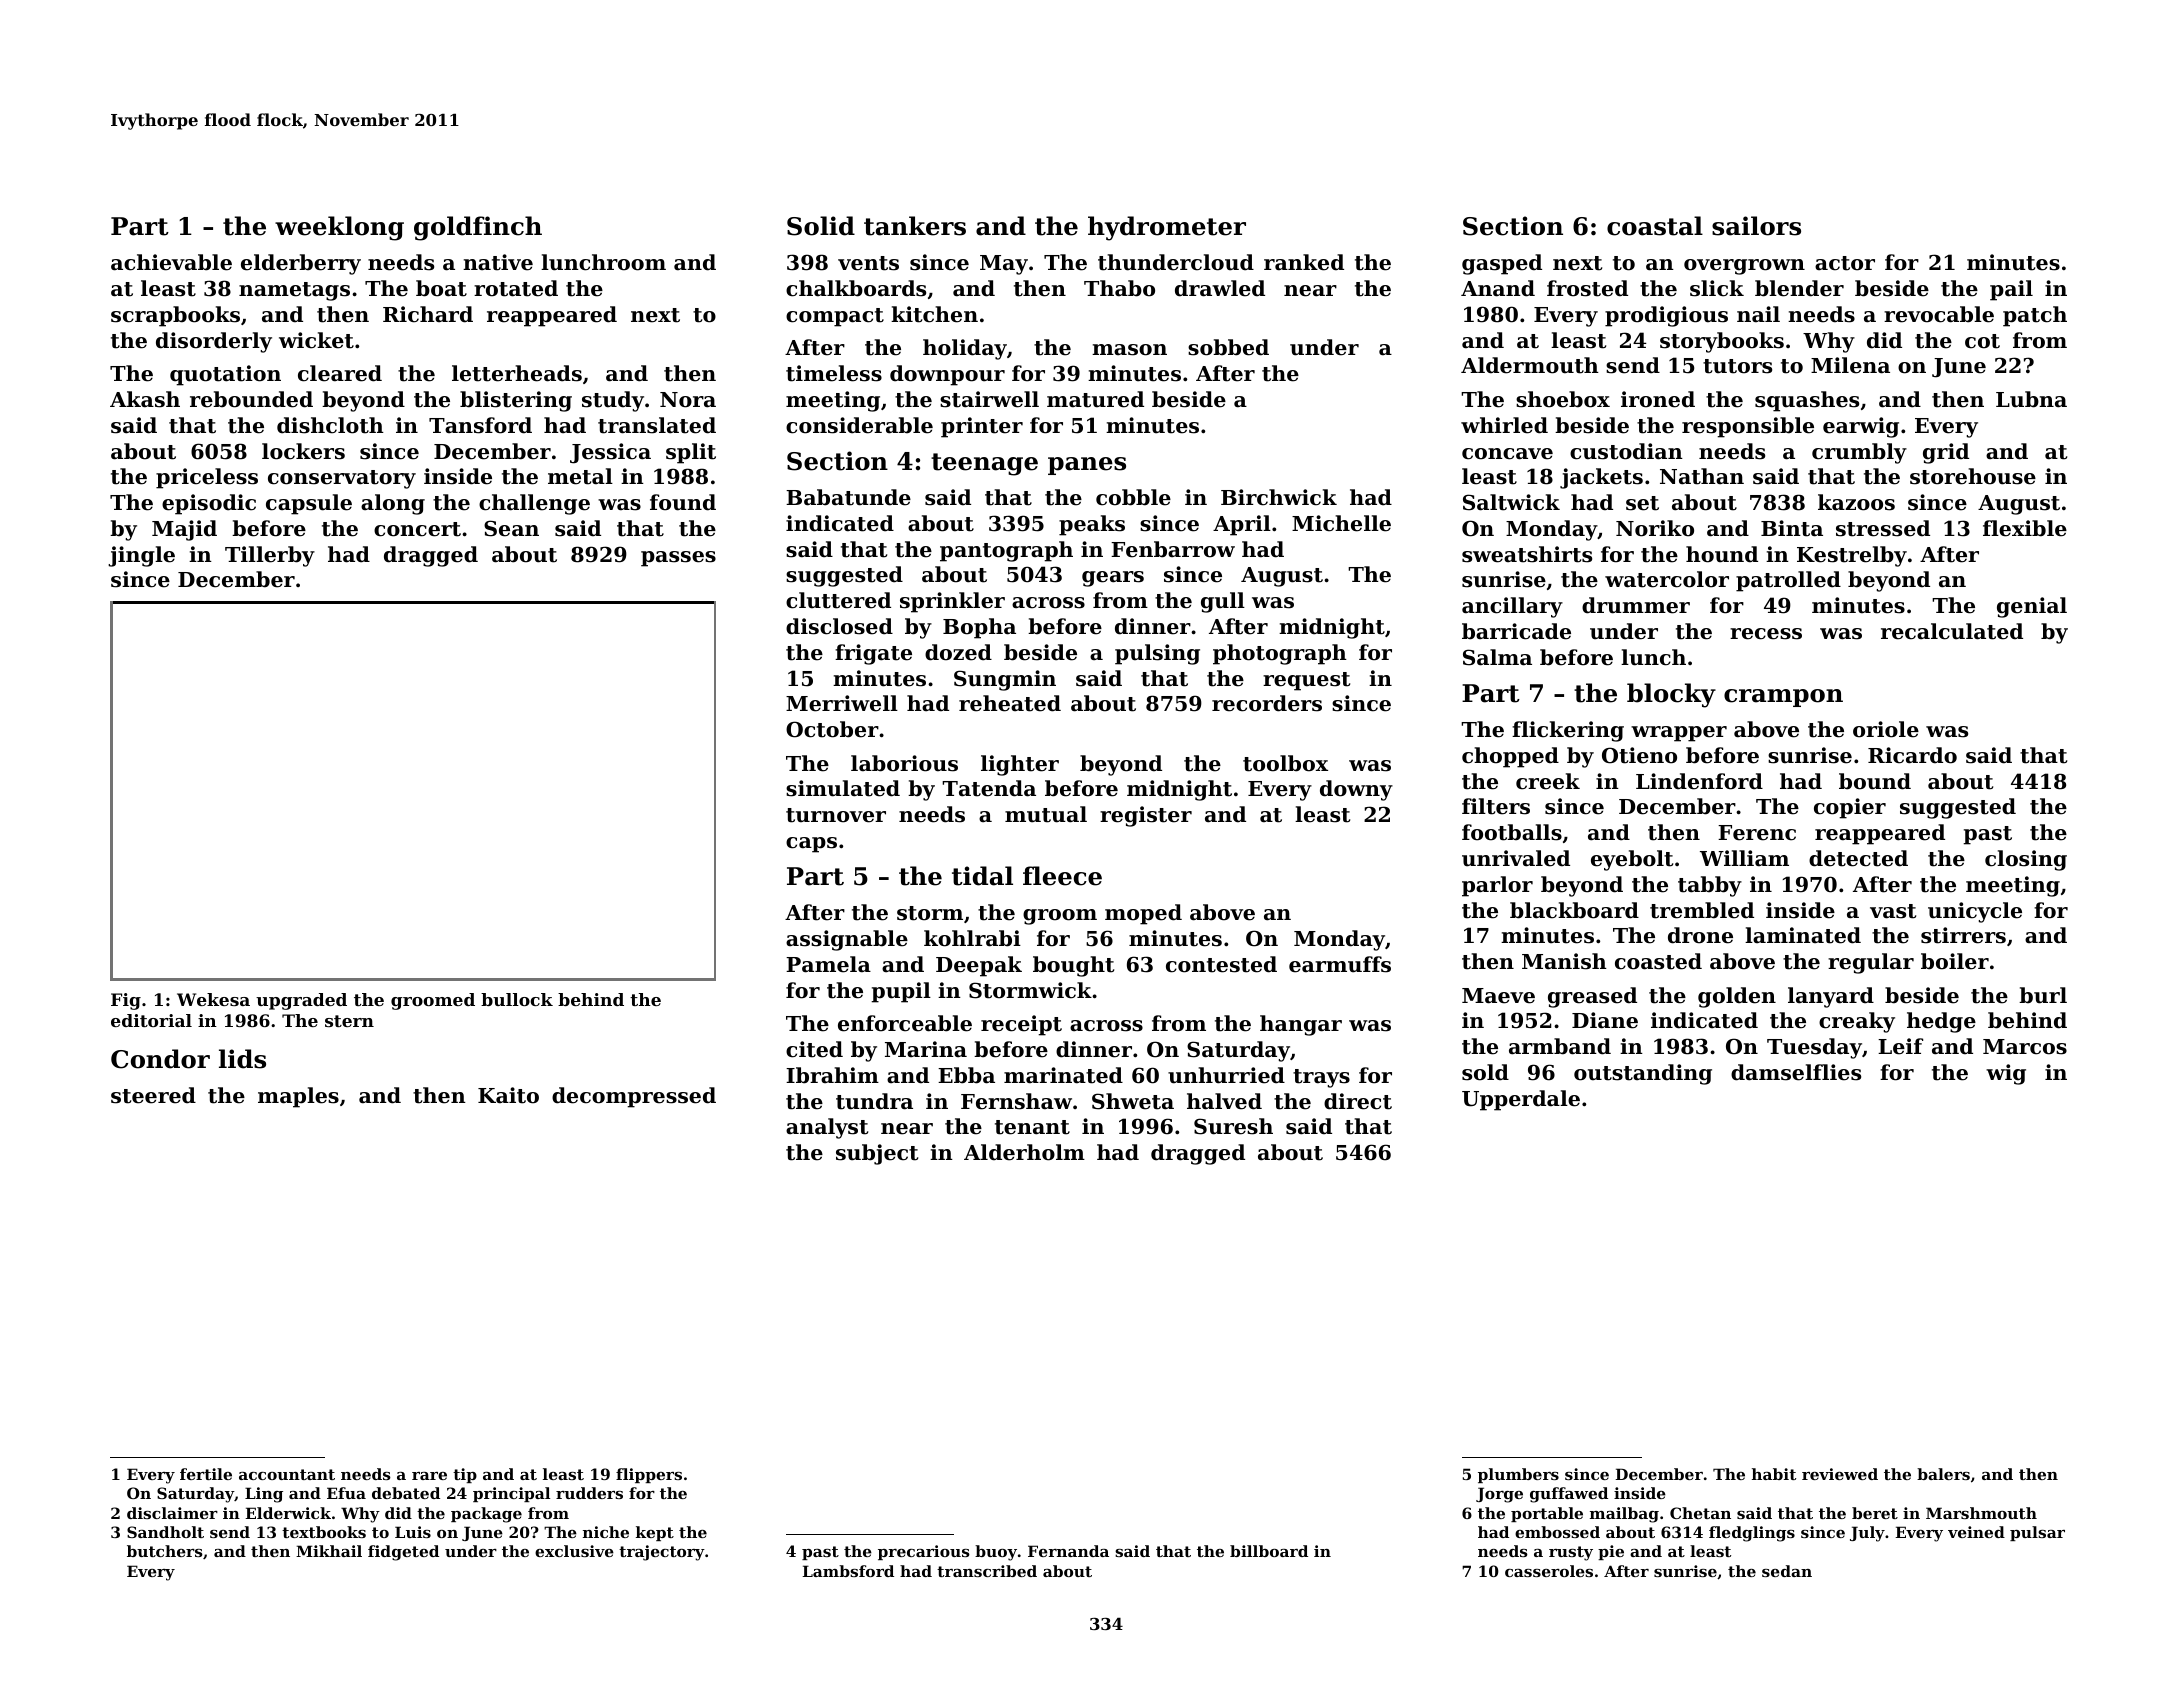 This image has width=2178, height=1683. What do you see at coordinates (634, 1097) in the image?
I see `decompressed` at bounding box center [634, 1097].
